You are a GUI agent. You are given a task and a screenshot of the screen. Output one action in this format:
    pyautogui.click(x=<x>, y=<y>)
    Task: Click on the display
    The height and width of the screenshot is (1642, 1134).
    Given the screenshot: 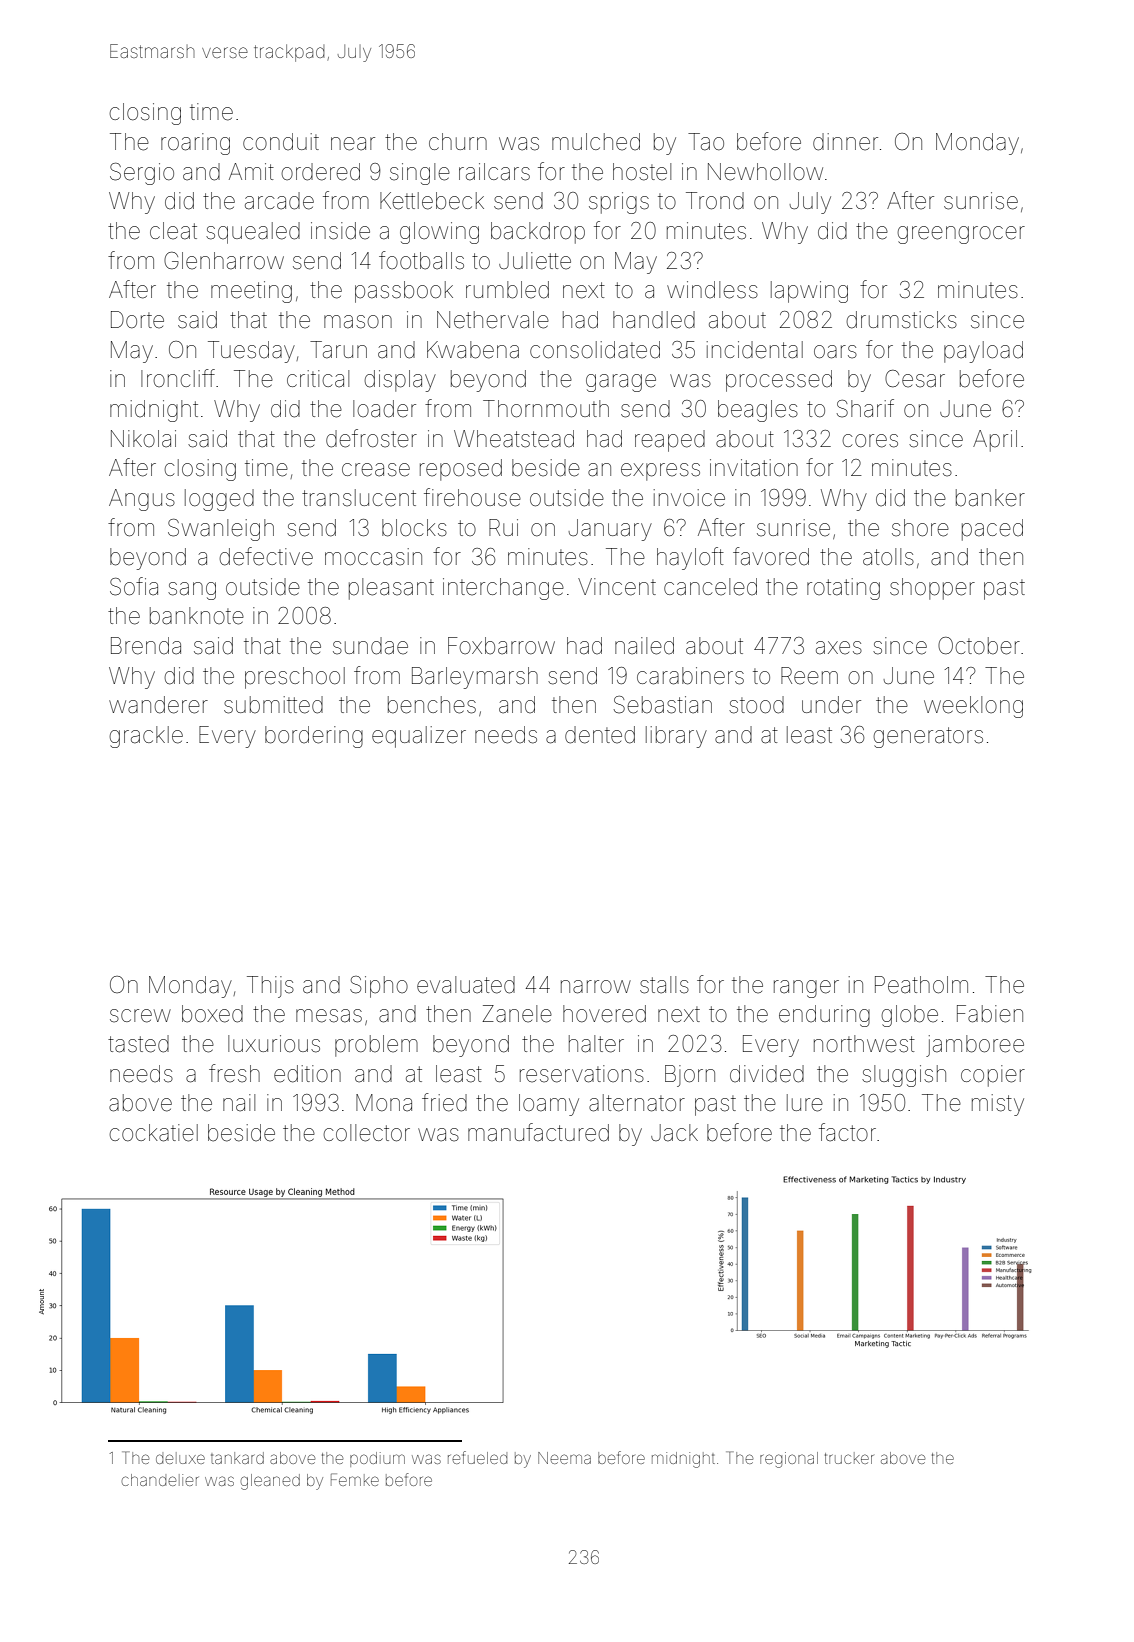 What is the action you would take?
    pyautogui.click(x=400, y=381)
